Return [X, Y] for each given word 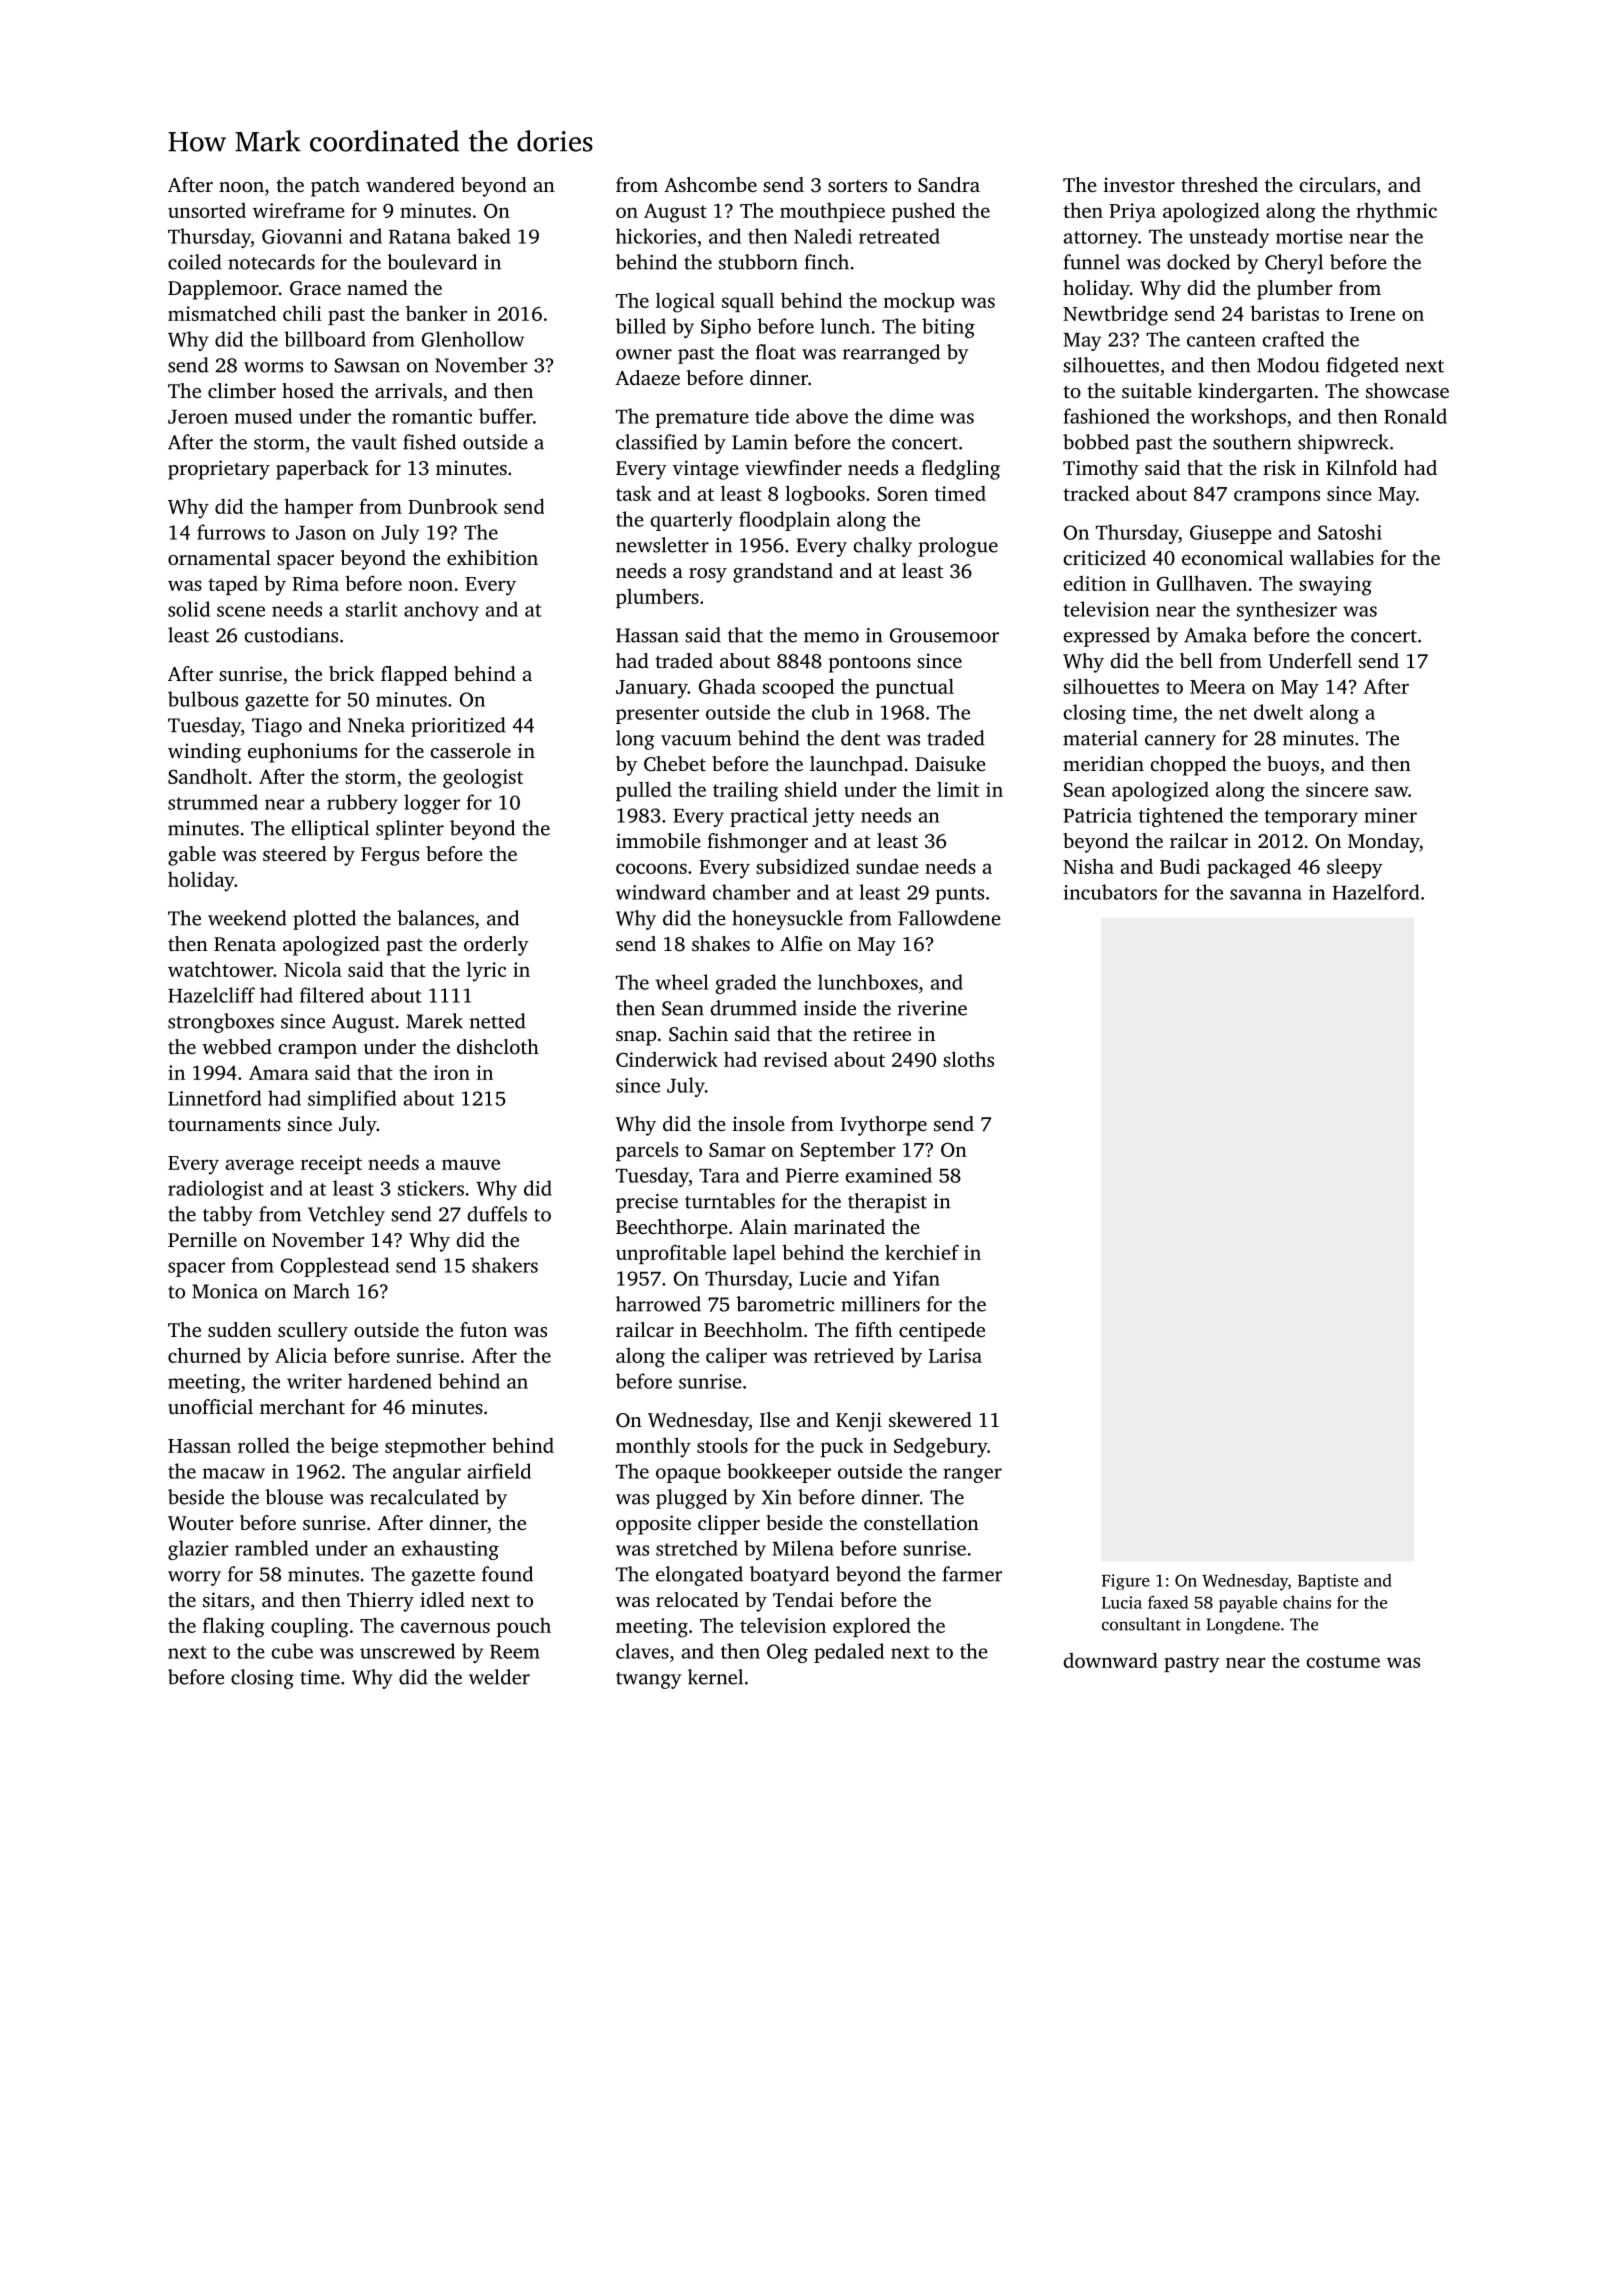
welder [499, 1677]
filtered [332, 995]
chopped [1188, 766]
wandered [410, 184]
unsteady [1229, 238]
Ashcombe [710, 184]
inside [830, 1008]
